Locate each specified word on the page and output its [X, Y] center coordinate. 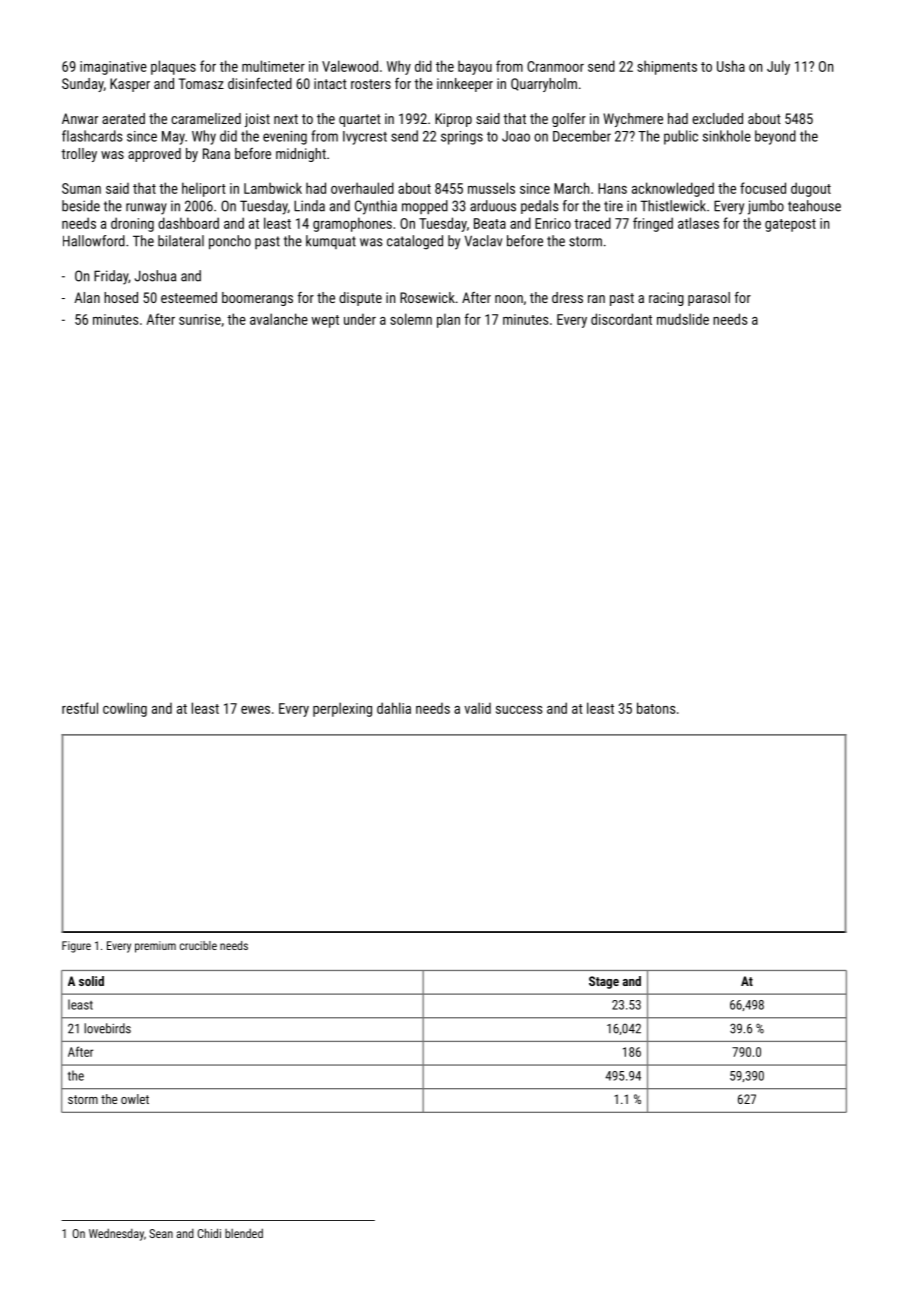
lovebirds [107, 1028]
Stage [604, 982]
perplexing [342, 709]
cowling [125, 709]
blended [244, 1233]
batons [656, 708]
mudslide [683, 319]
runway [146, 209]
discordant [621, 319]
